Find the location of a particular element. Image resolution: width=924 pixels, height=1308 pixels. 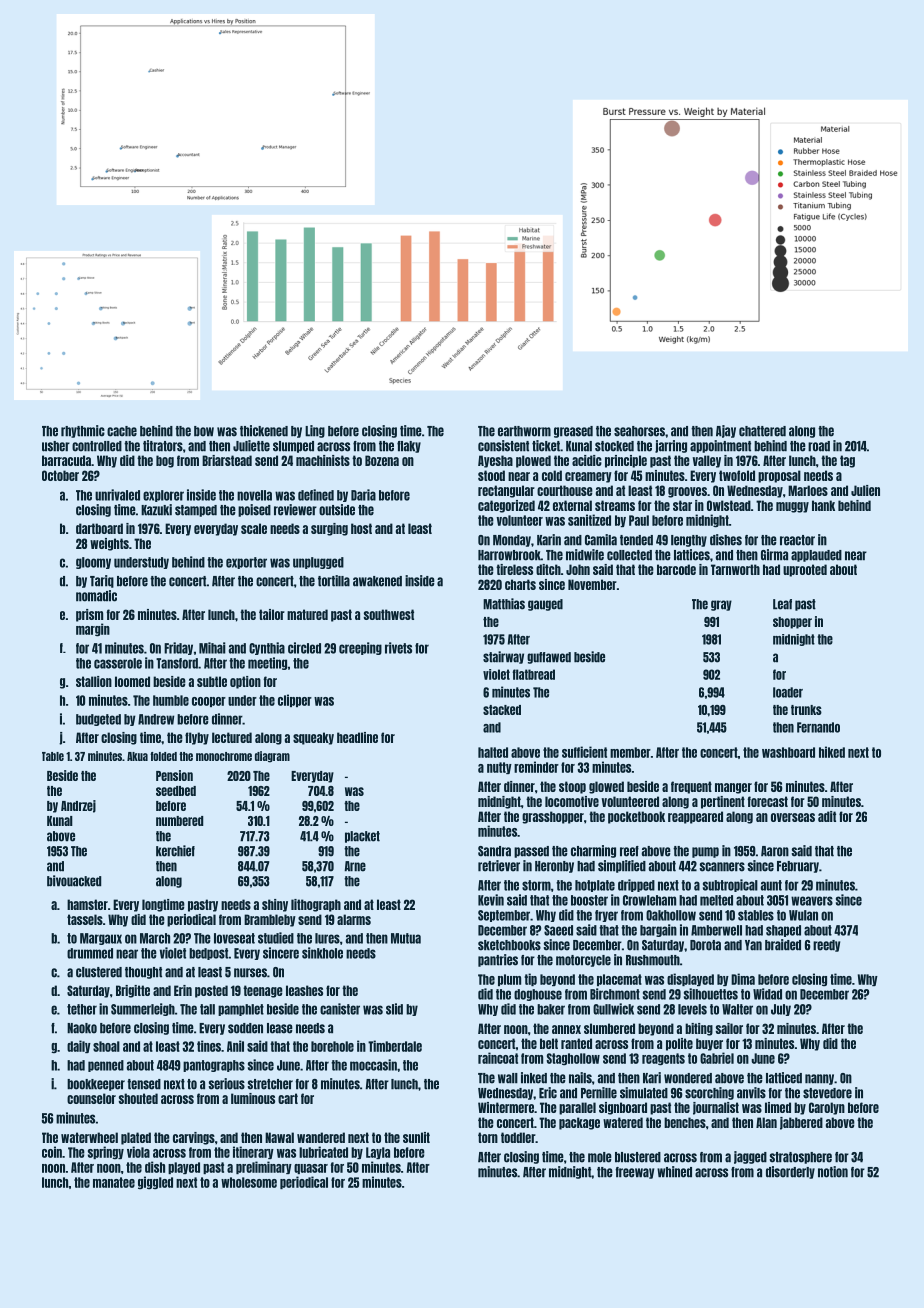

flaky is located at coordinates (409, 447).
